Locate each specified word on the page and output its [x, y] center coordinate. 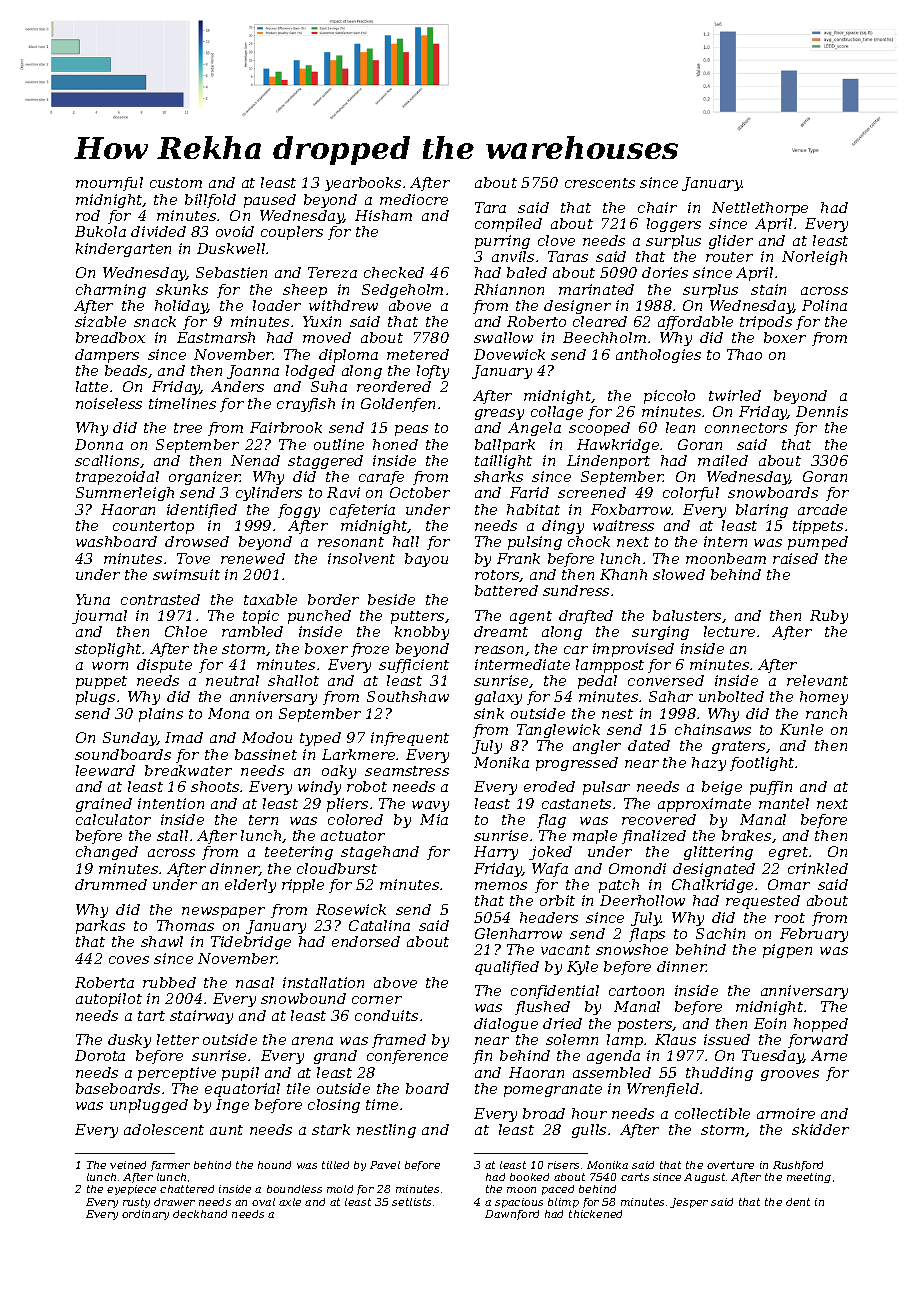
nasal [255, 982]
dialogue [506, 1025]
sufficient [414, 666]
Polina [824, 305]
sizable [100, 321]
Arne [829, 1055]
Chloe [186, 631]
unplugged [149, 1106]
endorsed [366, 941]
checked [394, 272]
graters [738, 747]
